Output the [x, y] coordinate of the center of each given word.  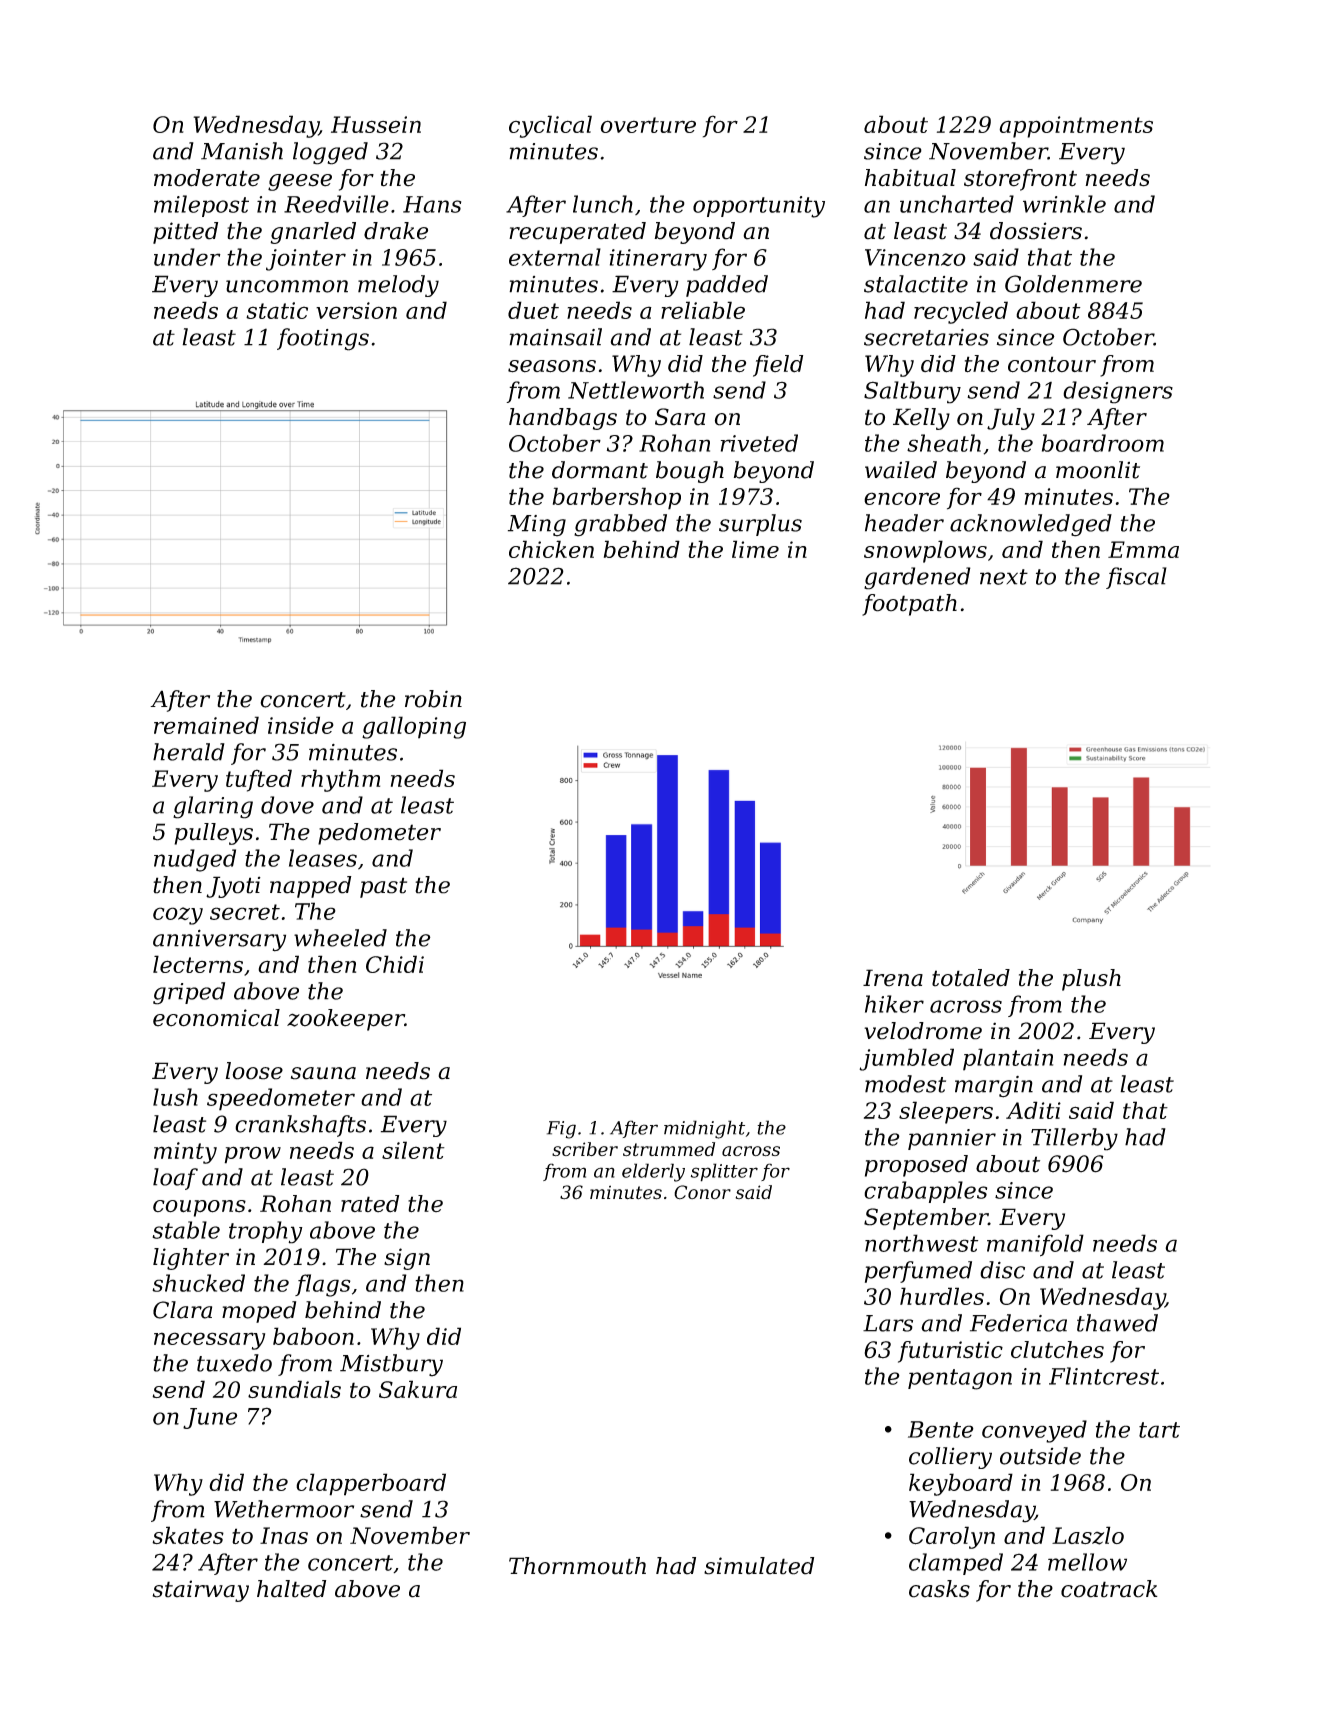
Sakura [418, 1389]
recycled [961, 312]
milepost [201, 206]
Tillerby [1074, 1139]
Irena [893, 978]
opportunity [759, 207]
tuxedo [234, 1363]
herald [189, 752]
